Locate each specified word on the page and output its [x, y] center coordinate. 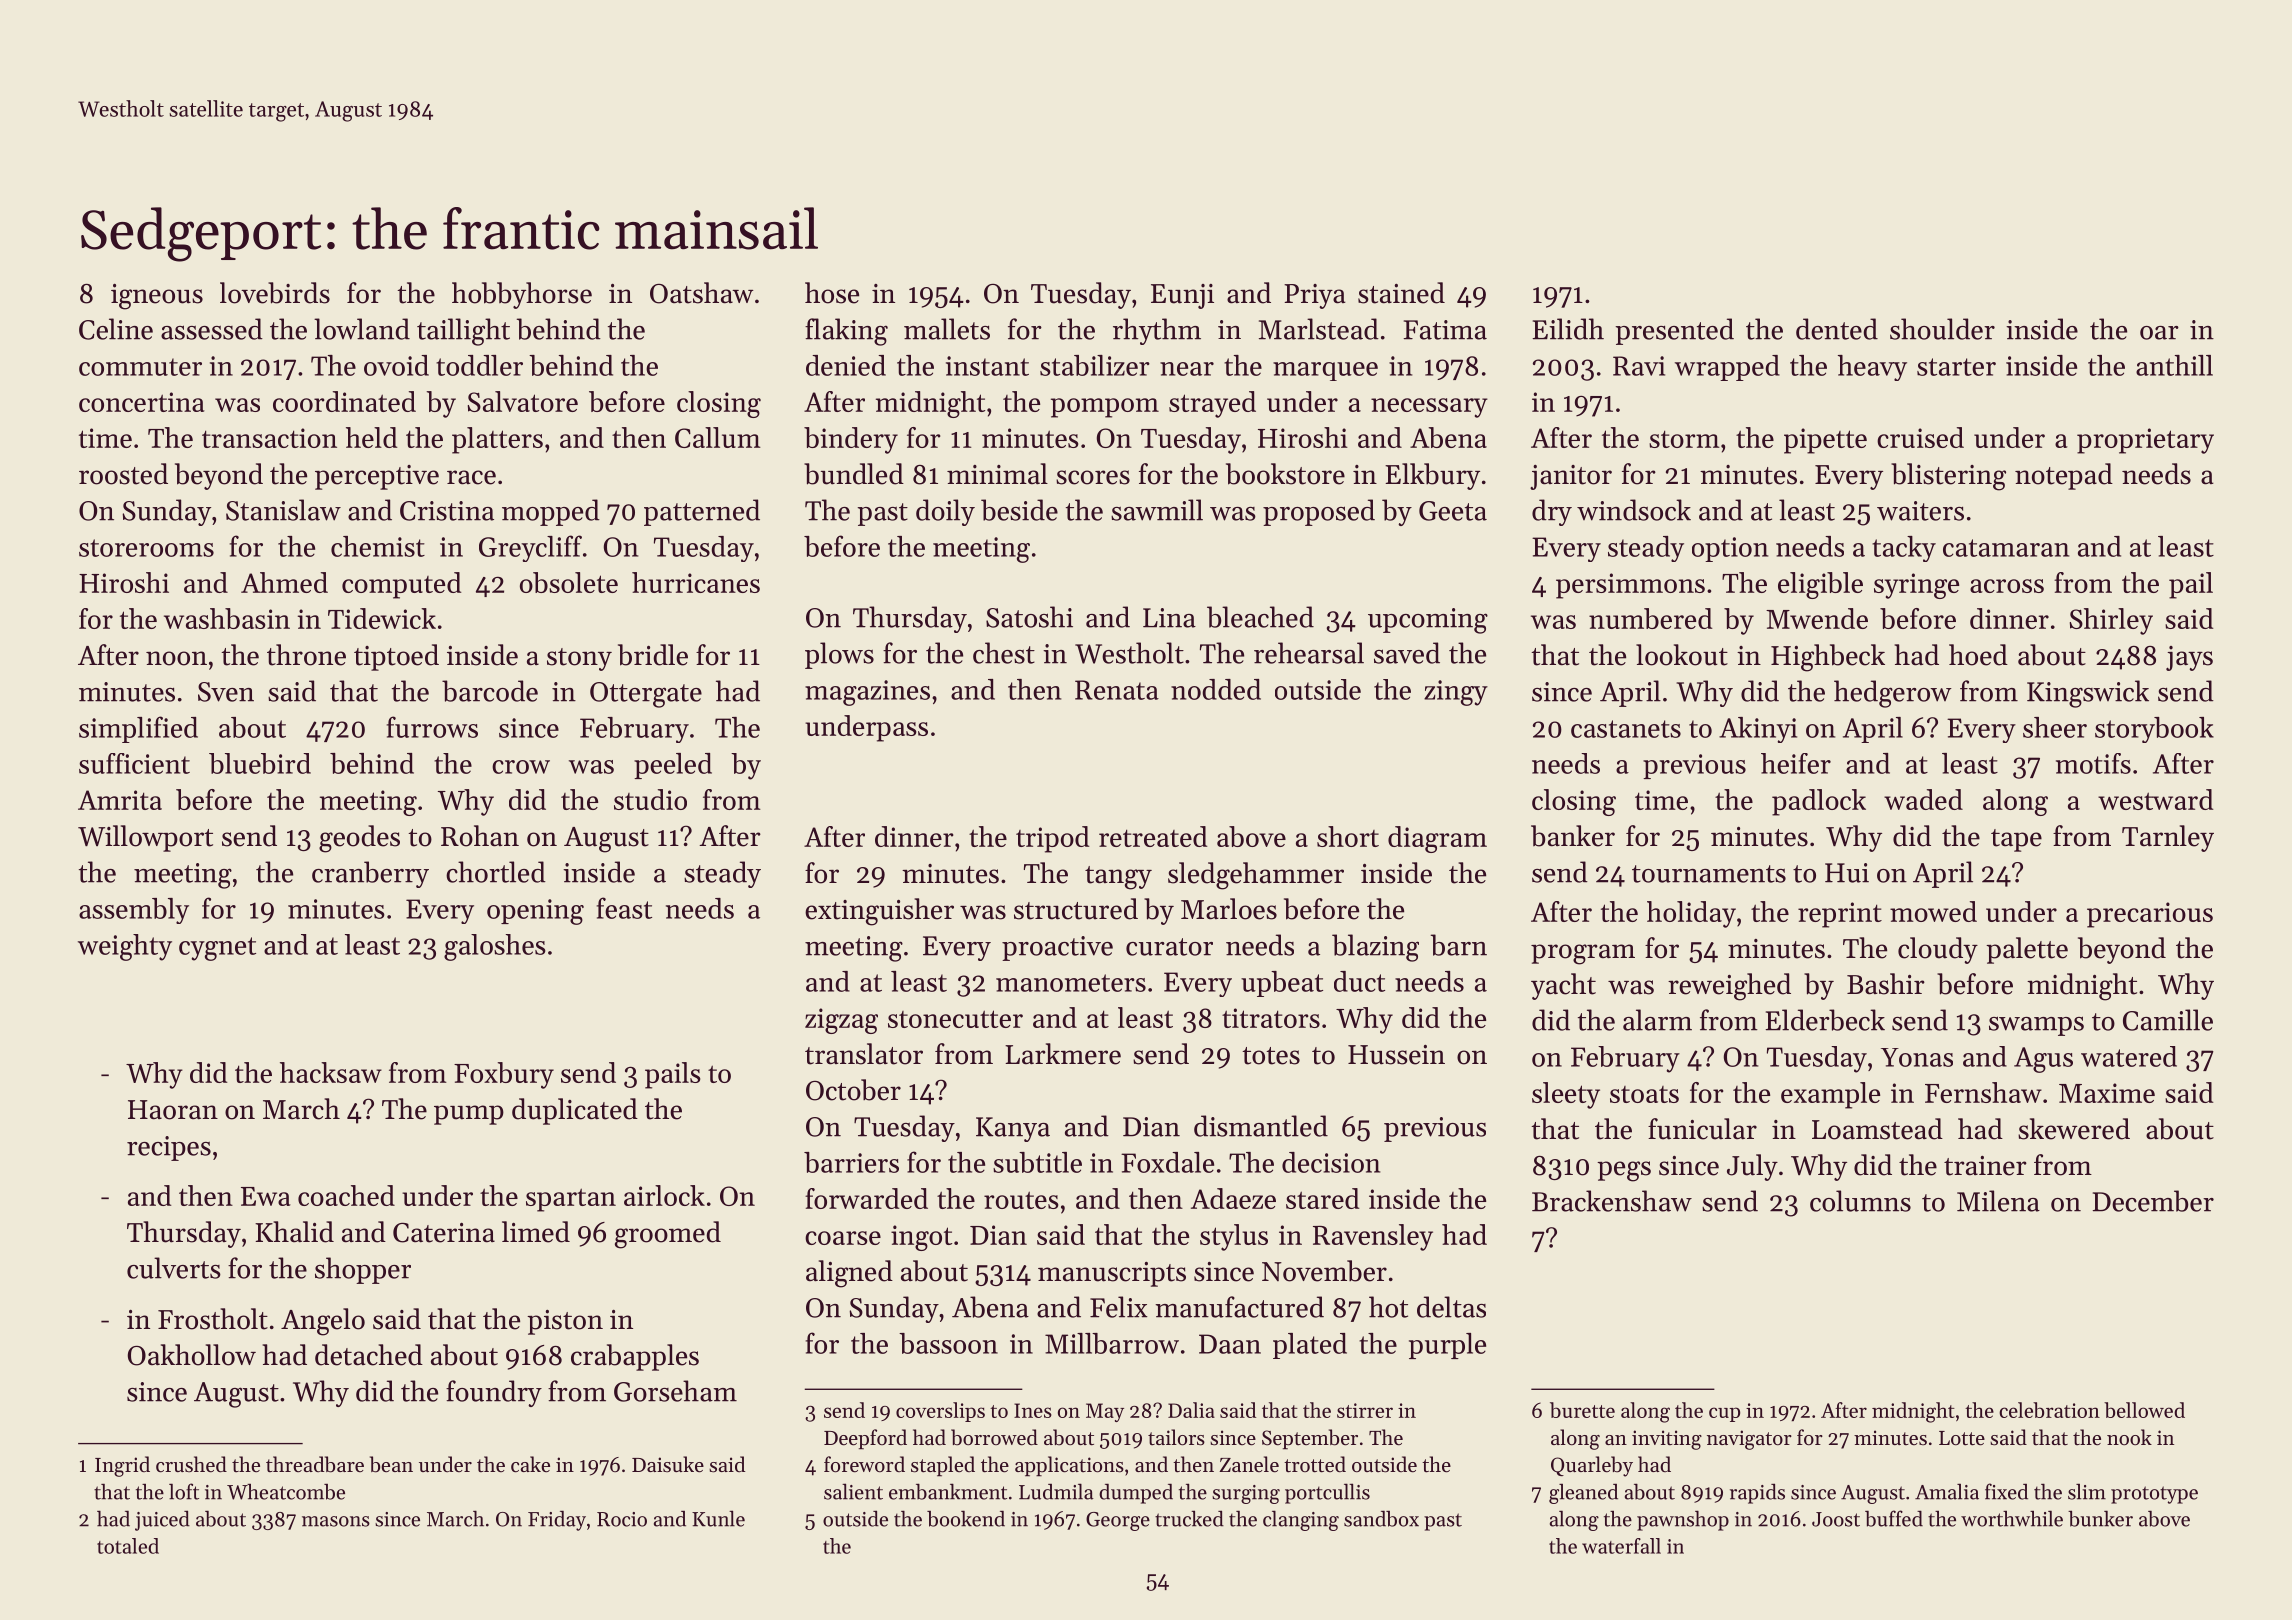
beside [1019, 510]
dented [1837, 329]
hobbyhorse [522, 295]
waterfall [1621, 1546]
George [1118, 1521]
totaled [128, 1546]
